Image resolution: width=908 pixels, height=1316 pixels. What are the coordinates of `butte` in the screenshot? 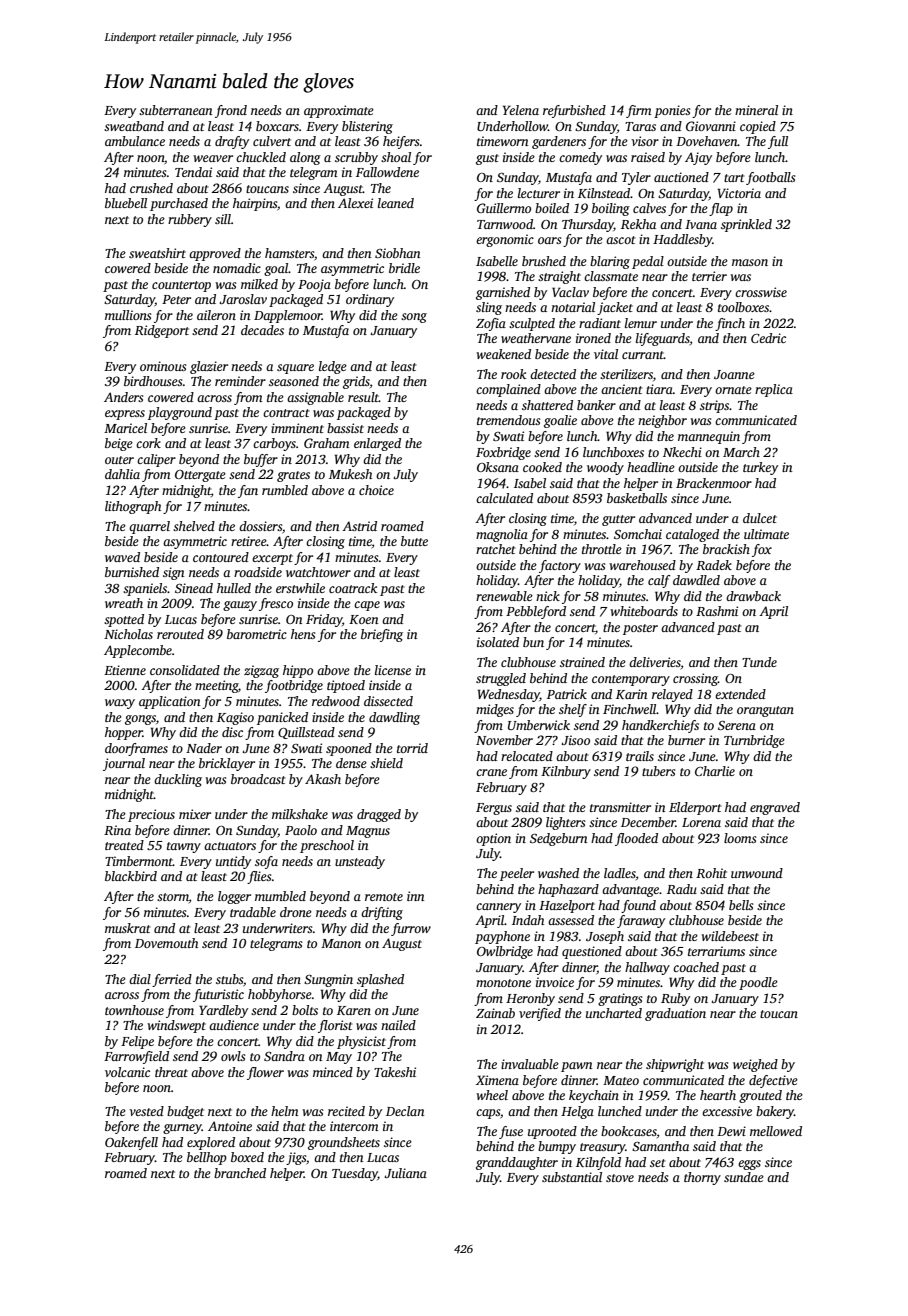 It's located at (414, 541).
